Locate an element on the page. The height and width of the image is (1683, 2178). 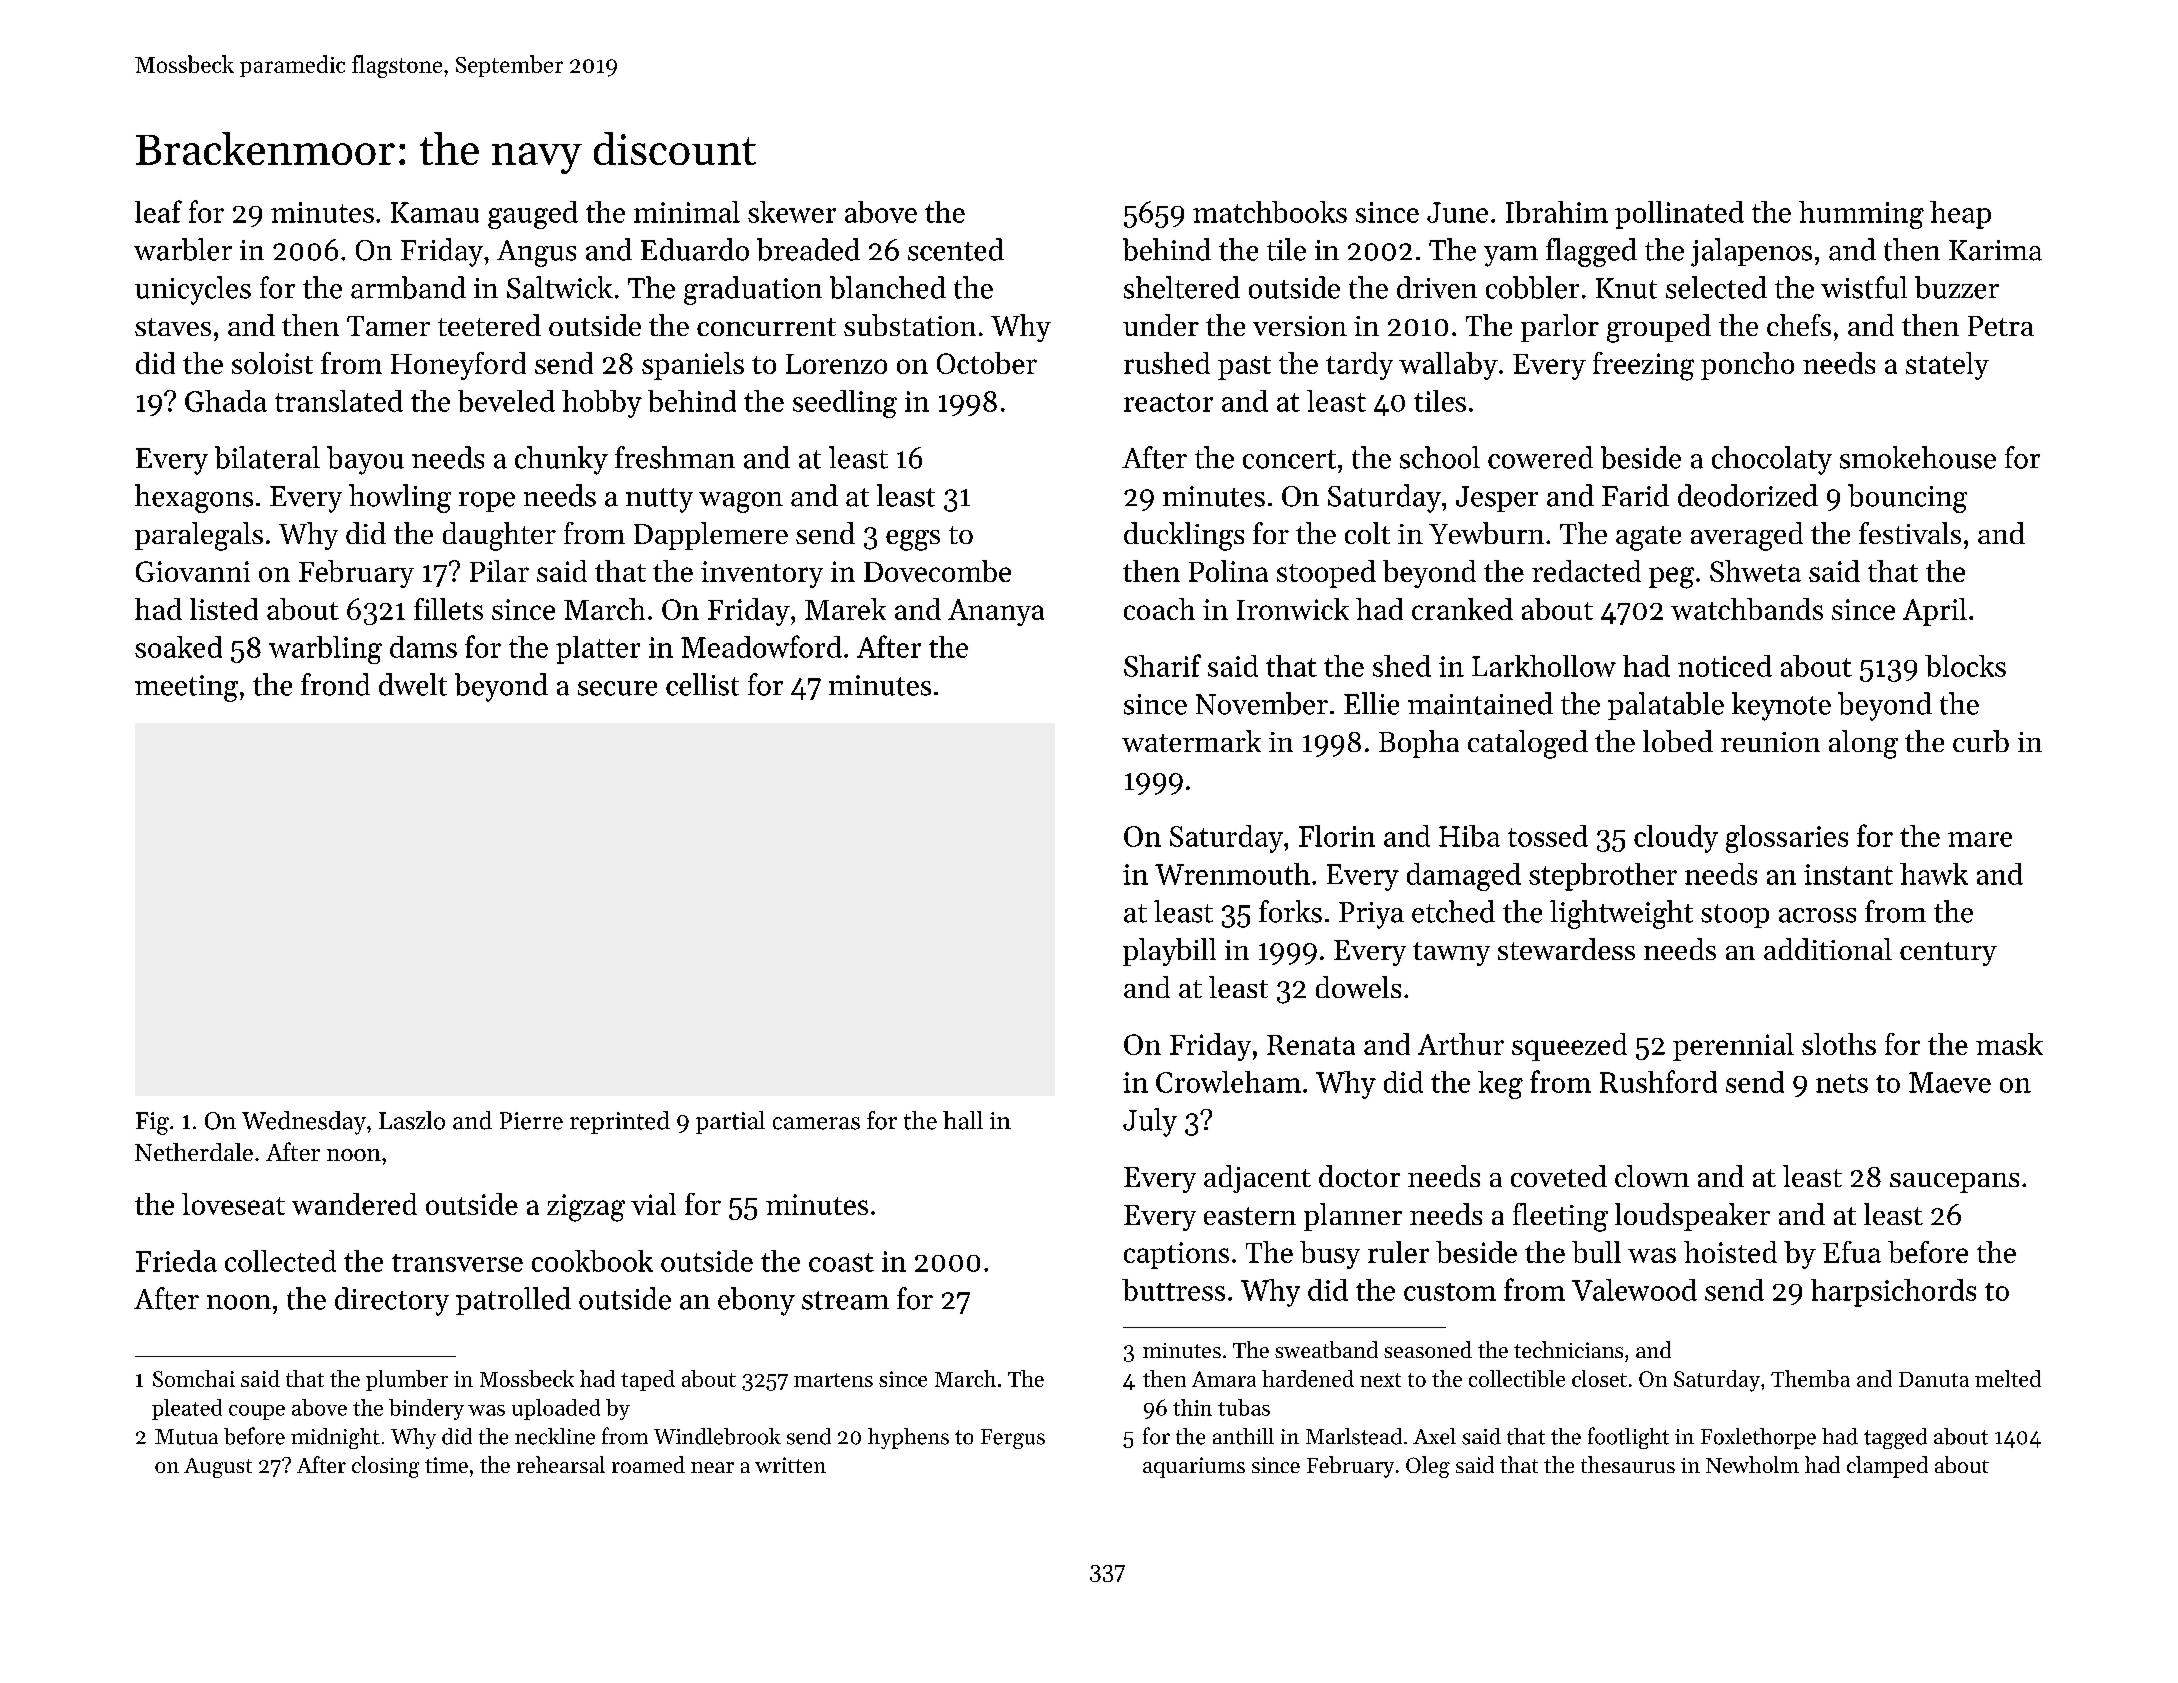
grouped is located at coordinates (1659, 328).
